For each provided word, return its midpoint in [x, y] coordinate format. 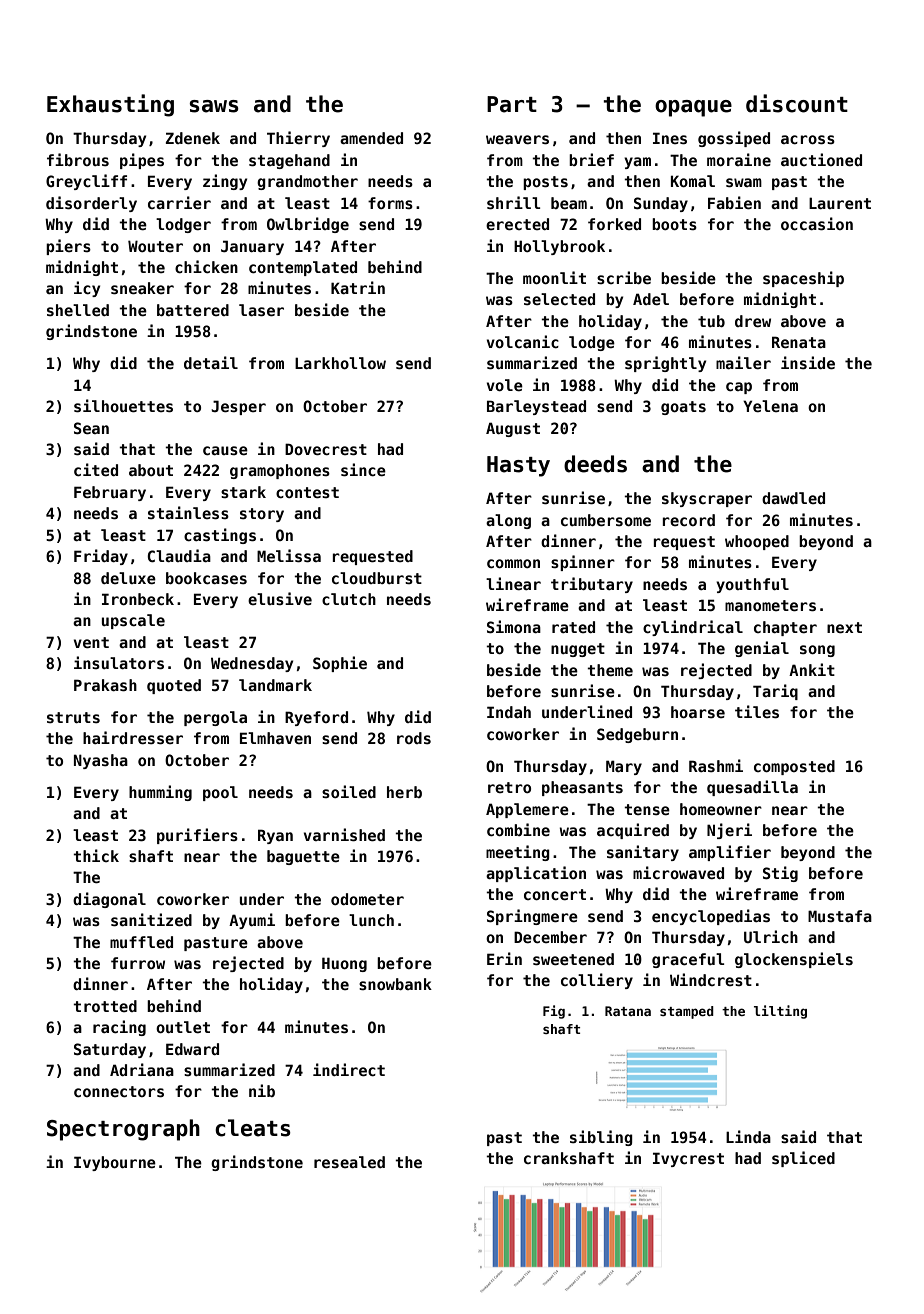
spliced [803, 1159]
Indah [509, 712]
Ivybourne [115, 1163]
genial [762, 649]
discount [797, 103]
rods [414, 738]
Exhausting [110, 105]
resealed [349, 1162]
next [844, 627]
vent [91, 642]
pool [220, 793]
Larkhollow [340, 363]
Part [512, 104]
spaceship [803, 279]
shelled [78, 310]
